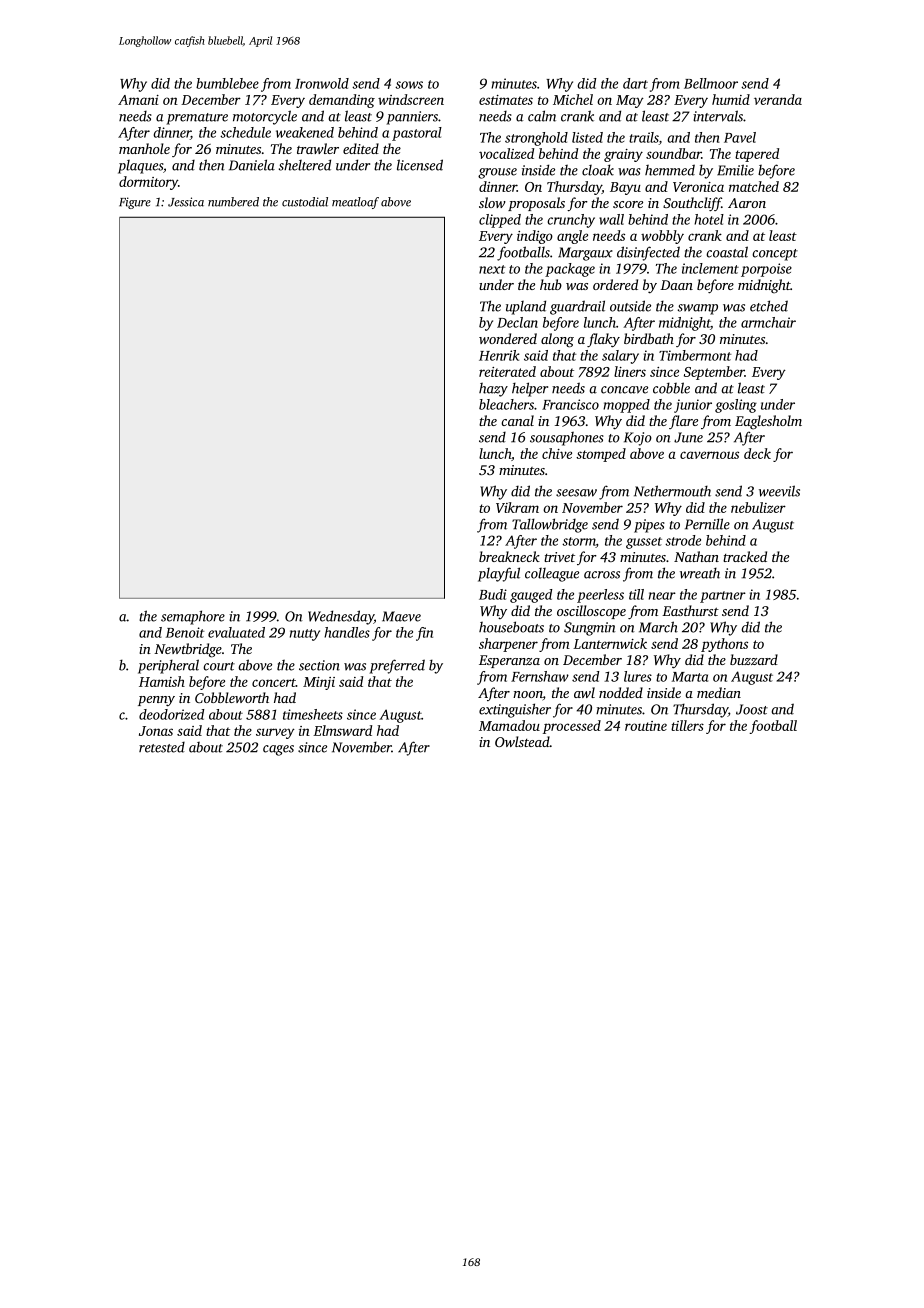  Describe the element at coordinates (696, 556) in the page. I see `Nathan` at that location.
